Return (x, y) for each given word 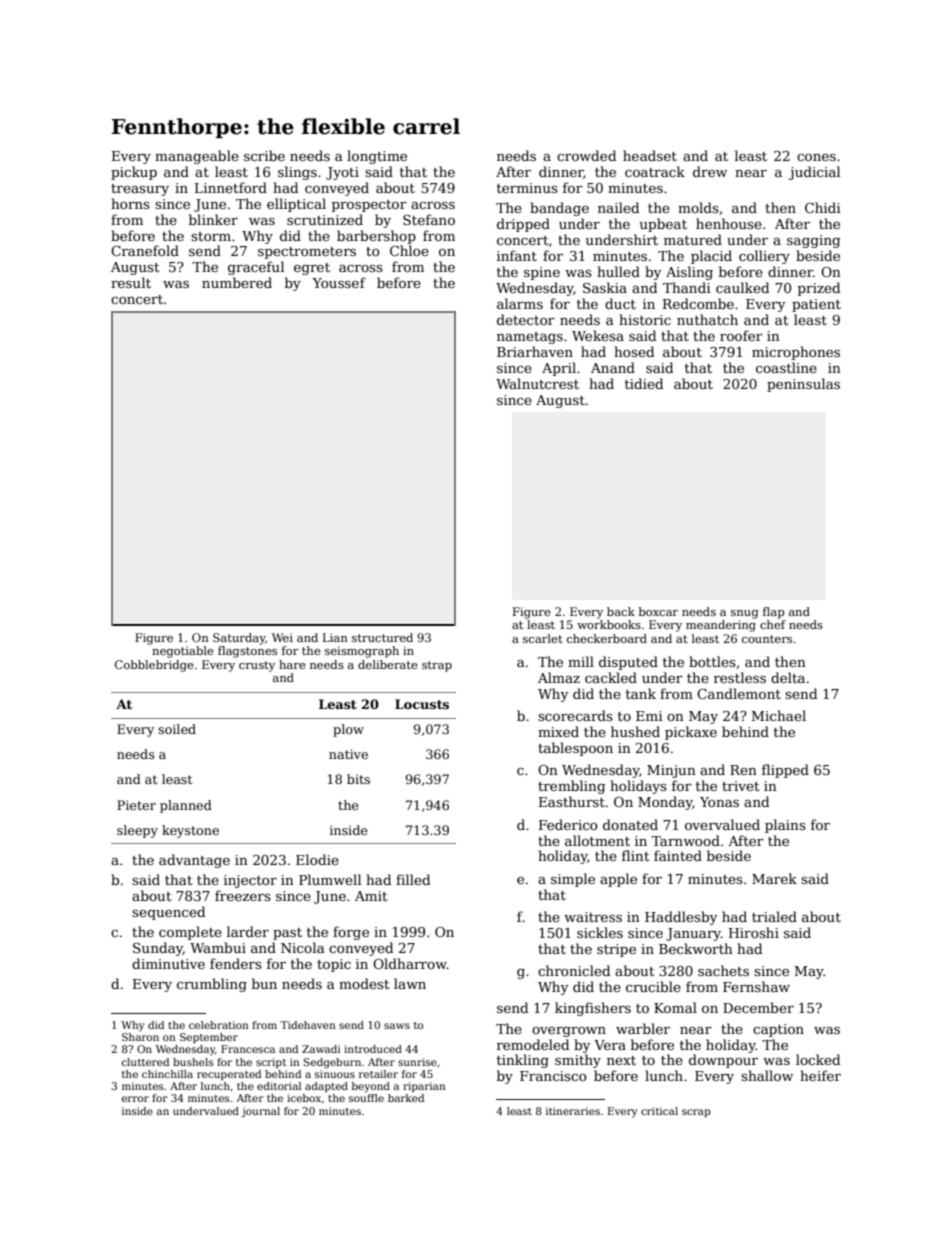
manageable (197, 157)
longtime (377, 157)
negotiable (183, 652)
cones (816, 157)
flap (773, 613)
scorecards (575, 715)
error (135, 1099)
